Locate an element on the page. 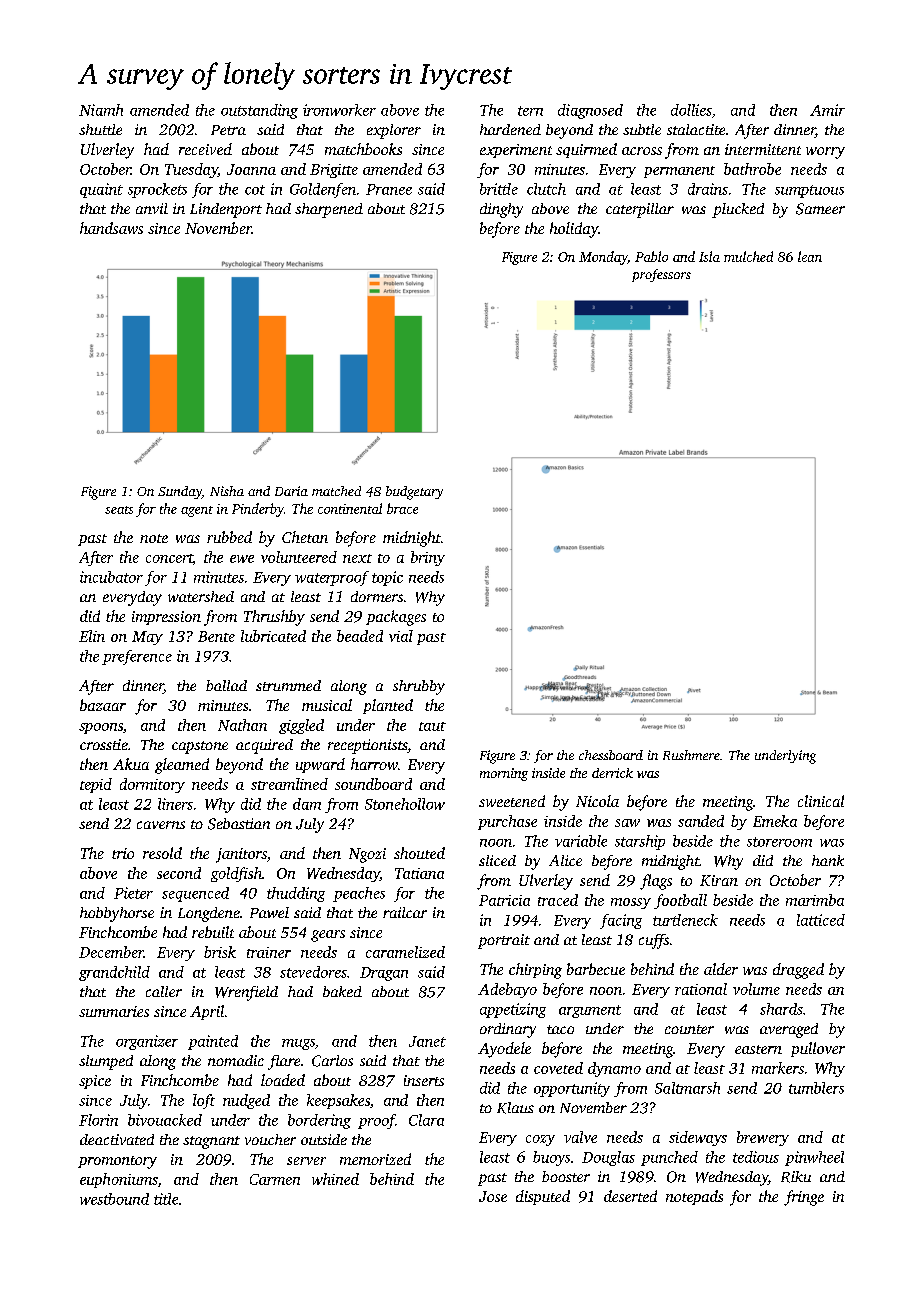 Image resolution: width=924 pixels, height=1308 pixels. Daria is located at coordinates (291, 491).
